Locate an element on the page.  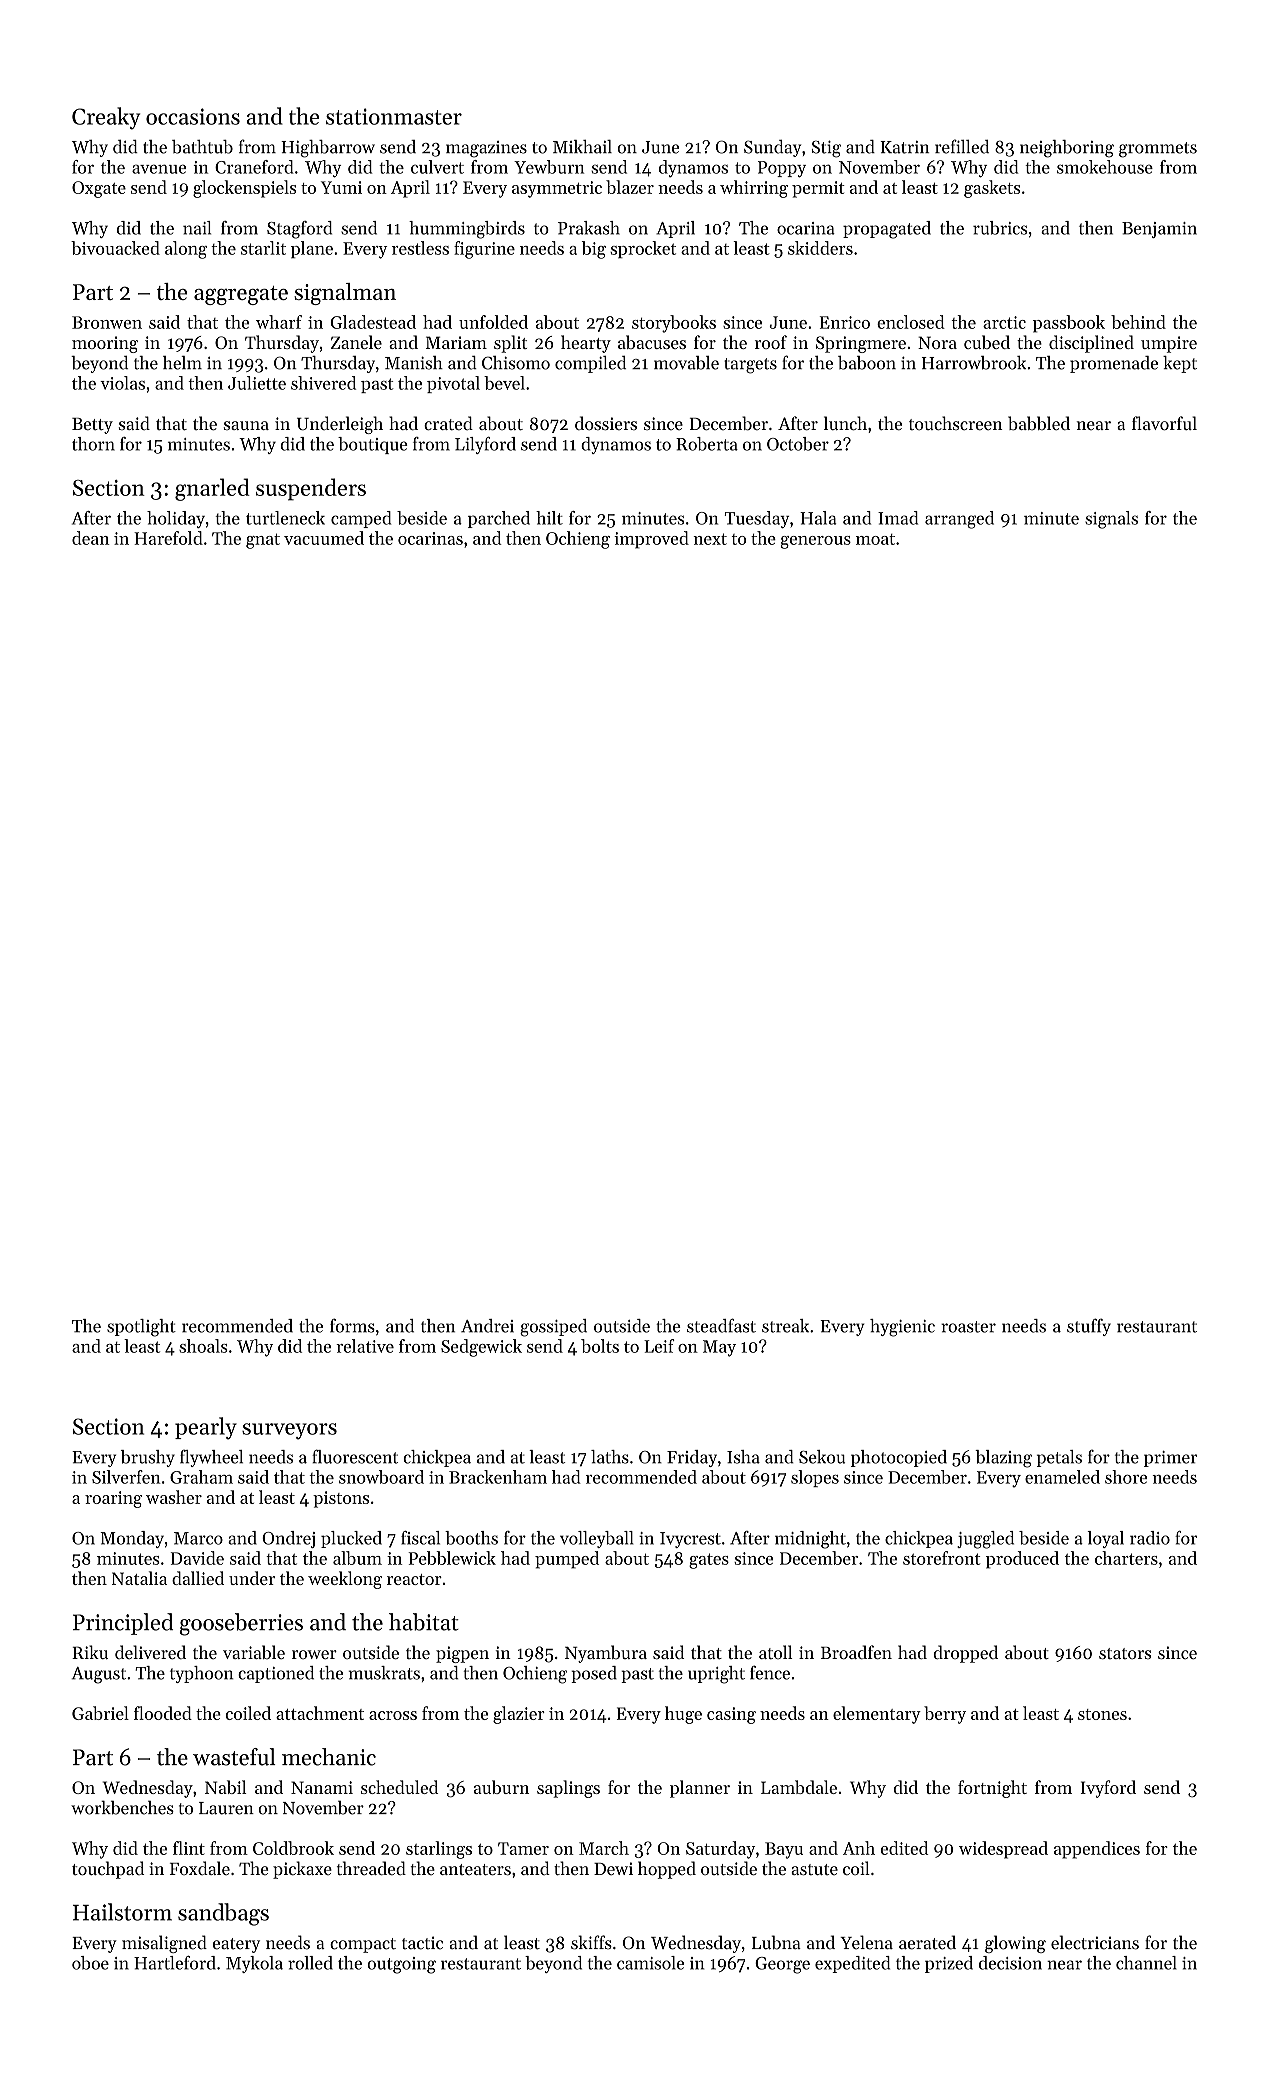
enclosed is located at coordinates (911, 322).
